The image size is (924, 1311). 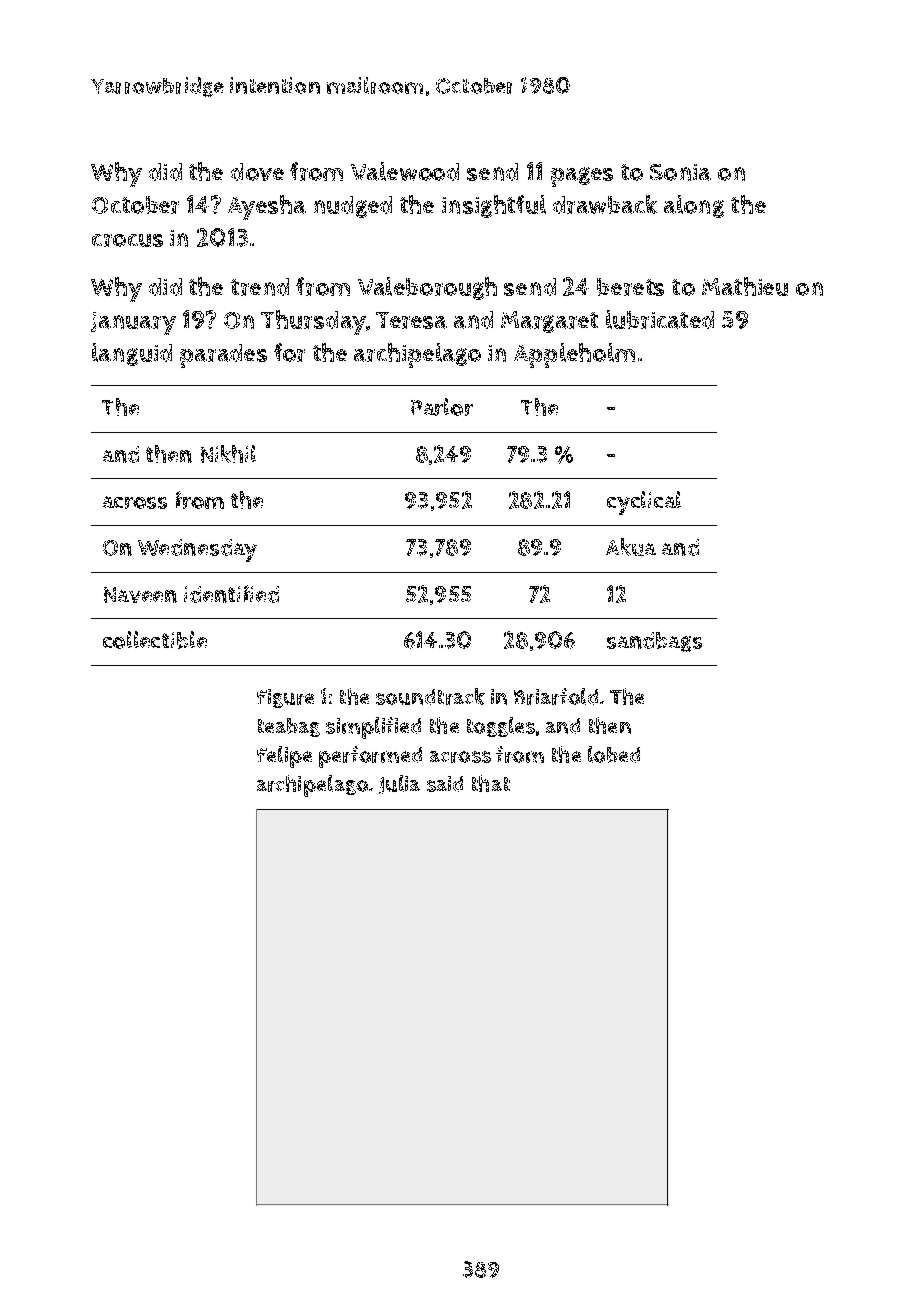 What do you see at coordinates (556, 696) in the document?
I see `Briarfold` at bounding box center [556, 696].
